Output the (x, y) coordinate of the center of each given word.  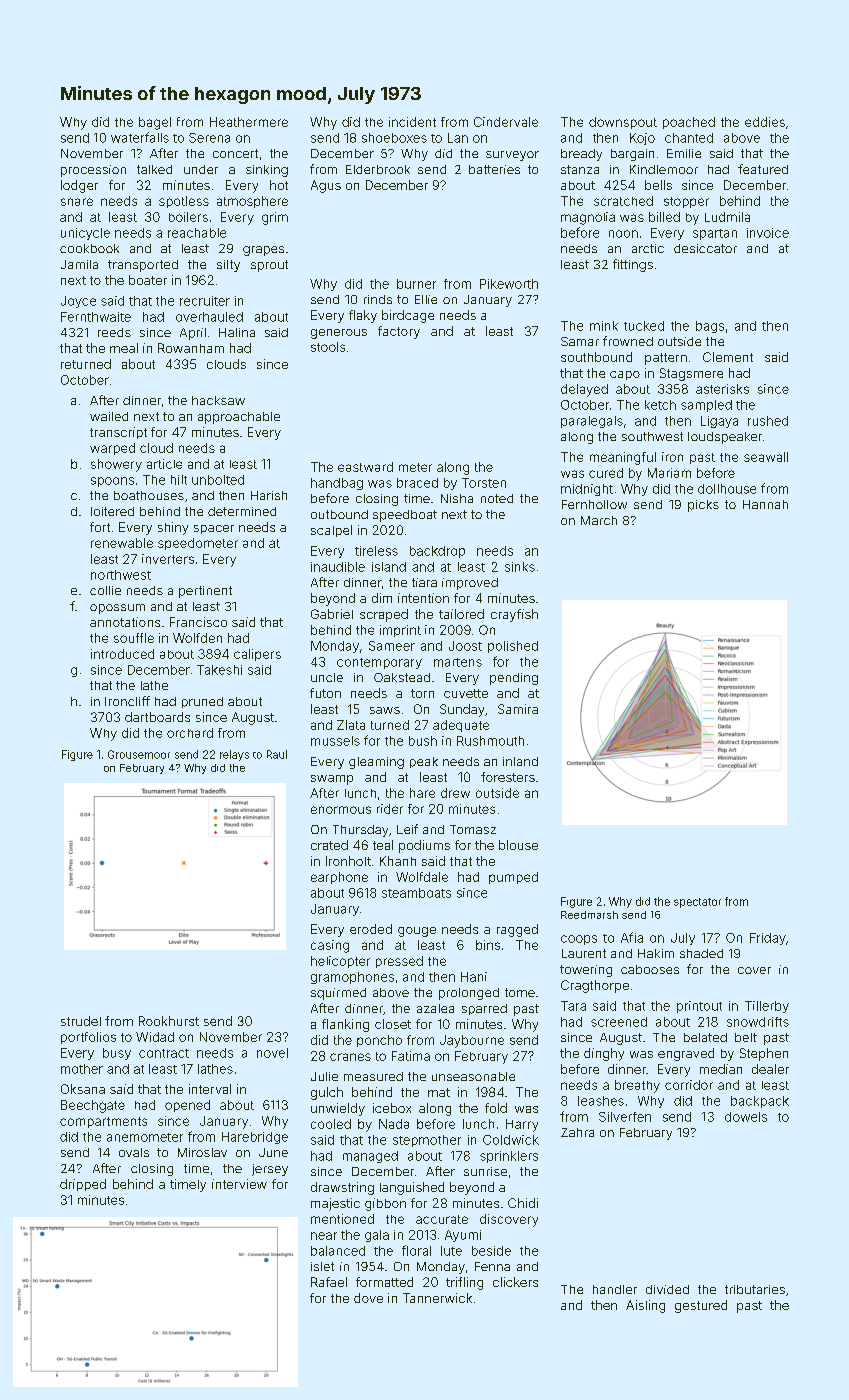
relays (234, 755)
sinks (520, 567)
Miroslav (202, 1152)
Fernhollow (594, 504)
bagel (155, 123)
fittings (633, 265)
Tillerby (767, 1007)
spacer (214, 529)
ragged (517, 930)
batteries (494, 169)
